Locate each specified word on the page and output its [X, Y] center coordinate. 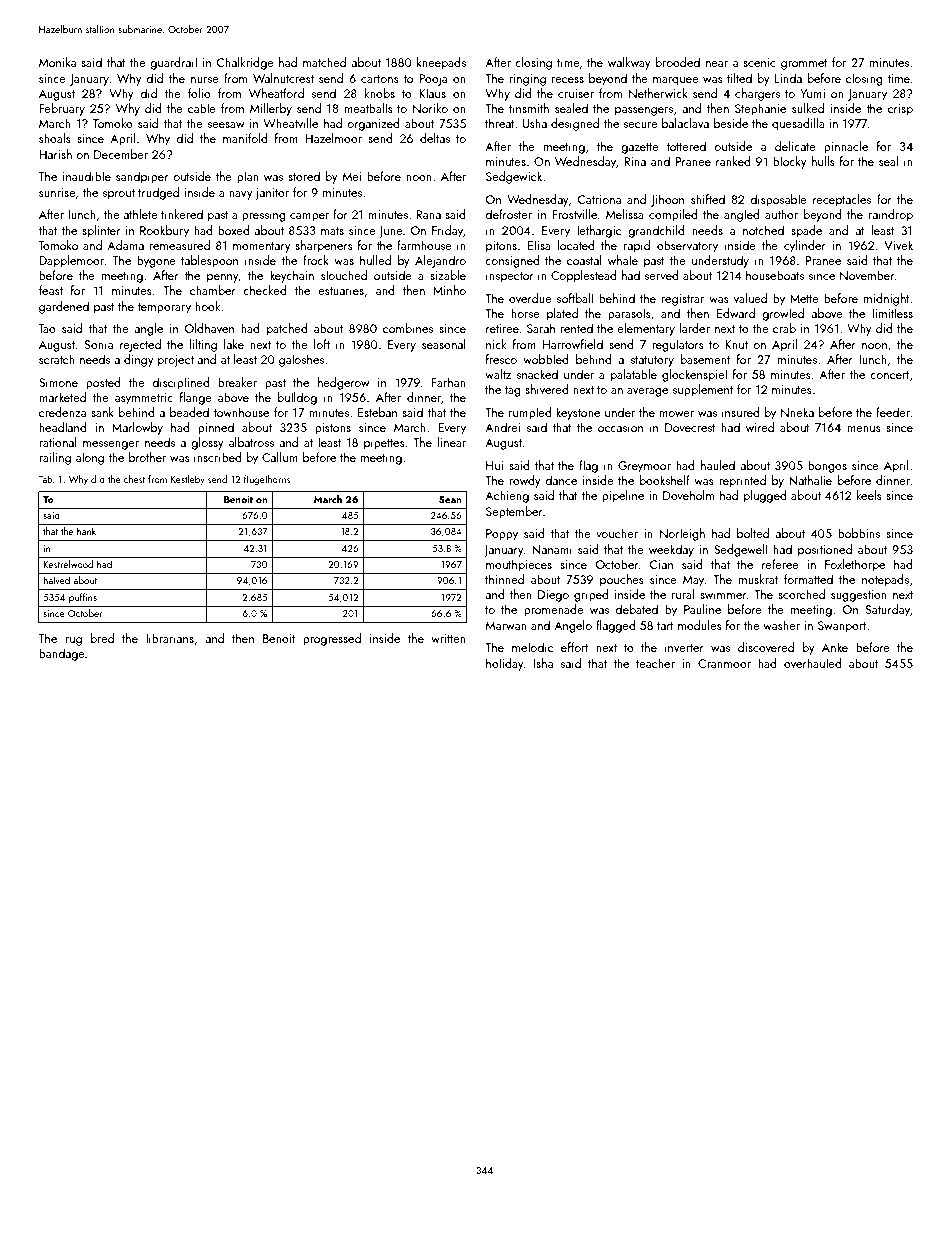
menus [864, 429]
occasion [620, 427]
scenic [759, 62]
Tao [47, 328]
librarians [170, 638]
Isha [543, 663]
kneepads [441, 63]
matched [324, 62]
